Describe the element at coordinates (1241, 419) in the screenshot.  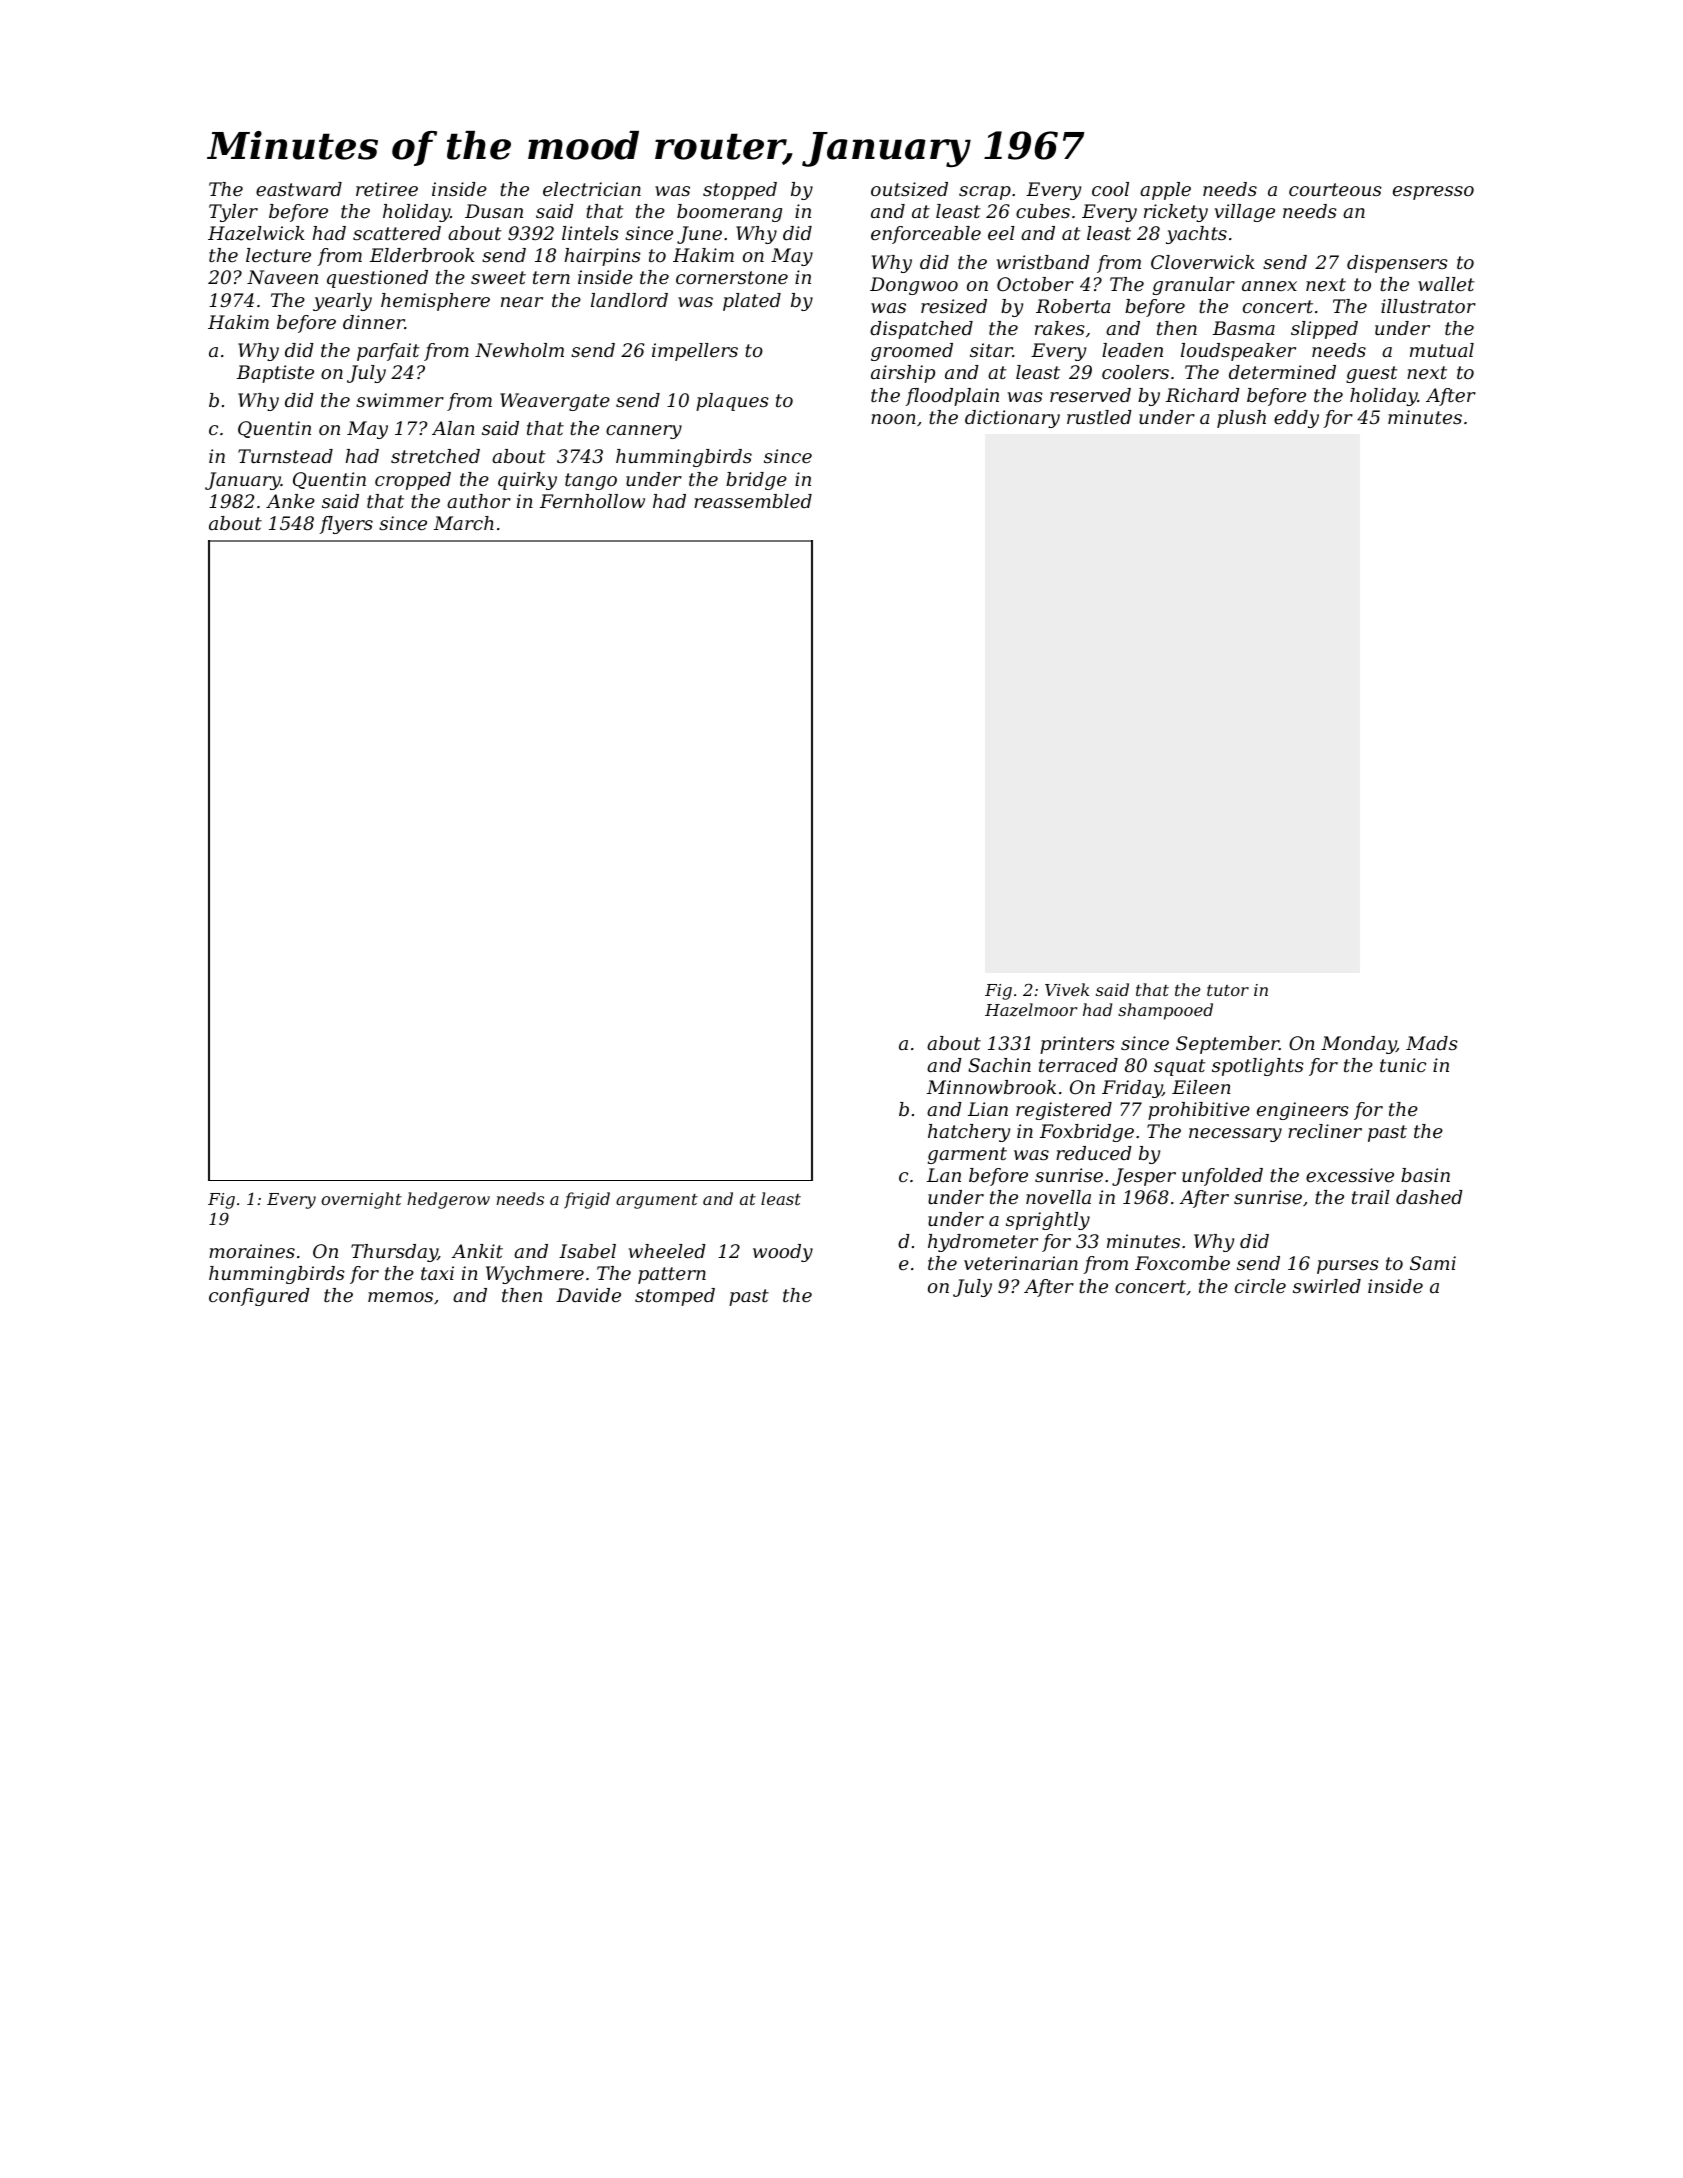
I see `plush` at that location.
